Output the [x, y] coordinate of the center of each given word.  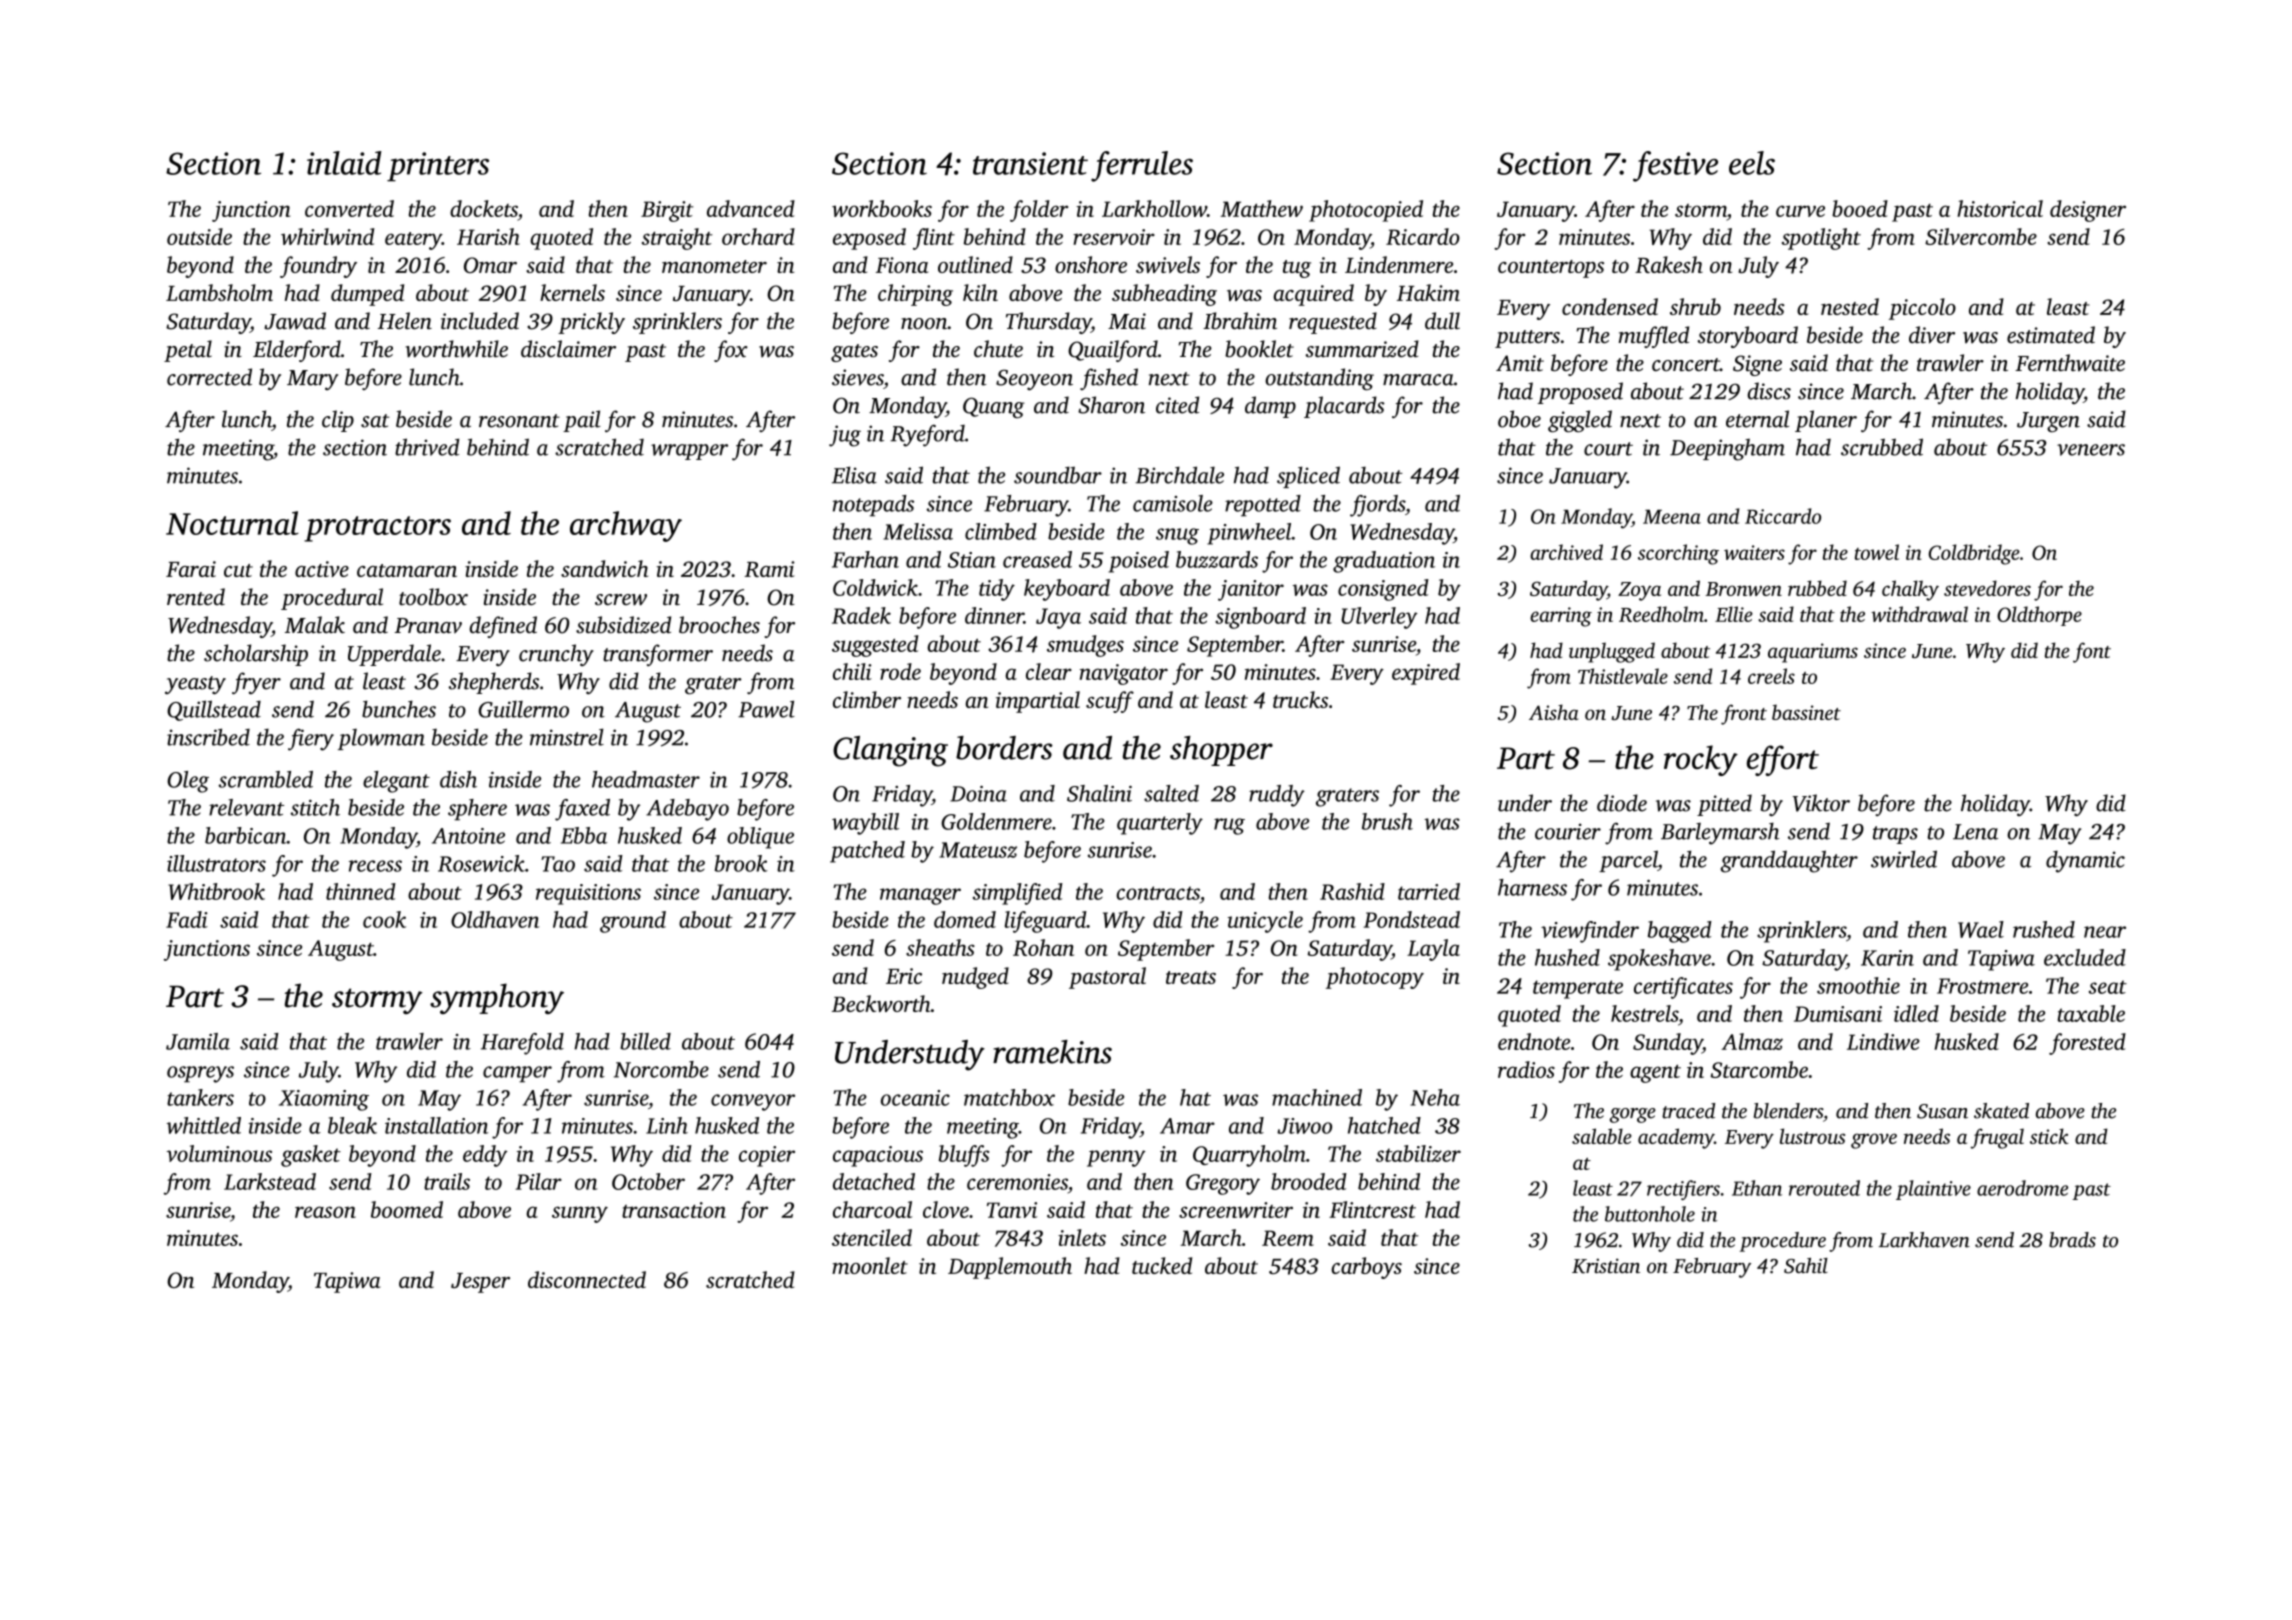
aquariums [1813, 653]
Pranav [428, 626]
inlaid [344, 163]
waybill [865, 824]
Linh [667, 1125]
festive [1675, 166]
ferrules [1142, 166]
